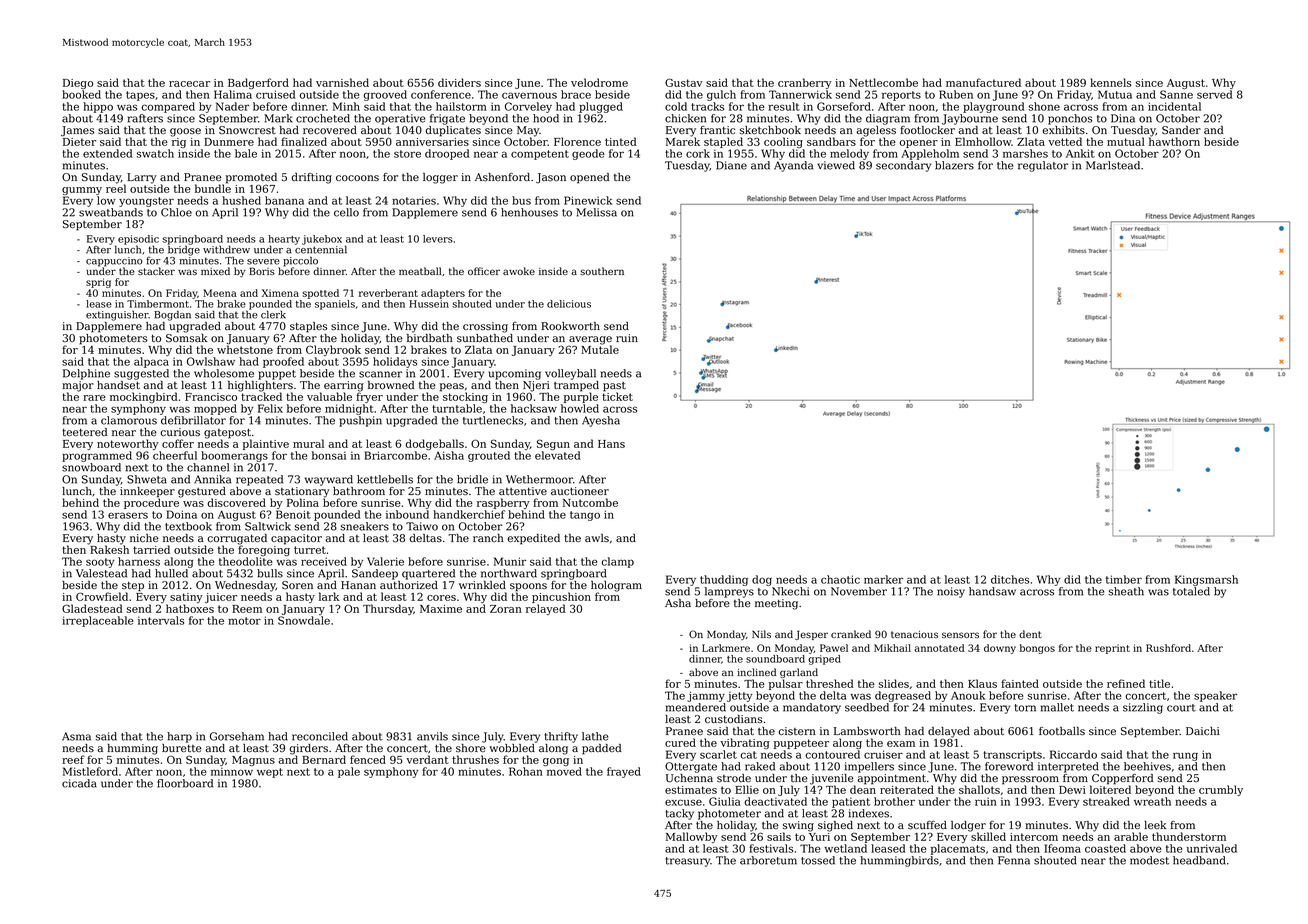 The width and height of the document is (1308, 924). I want to click on Nutcombe, so click(590, 502).
